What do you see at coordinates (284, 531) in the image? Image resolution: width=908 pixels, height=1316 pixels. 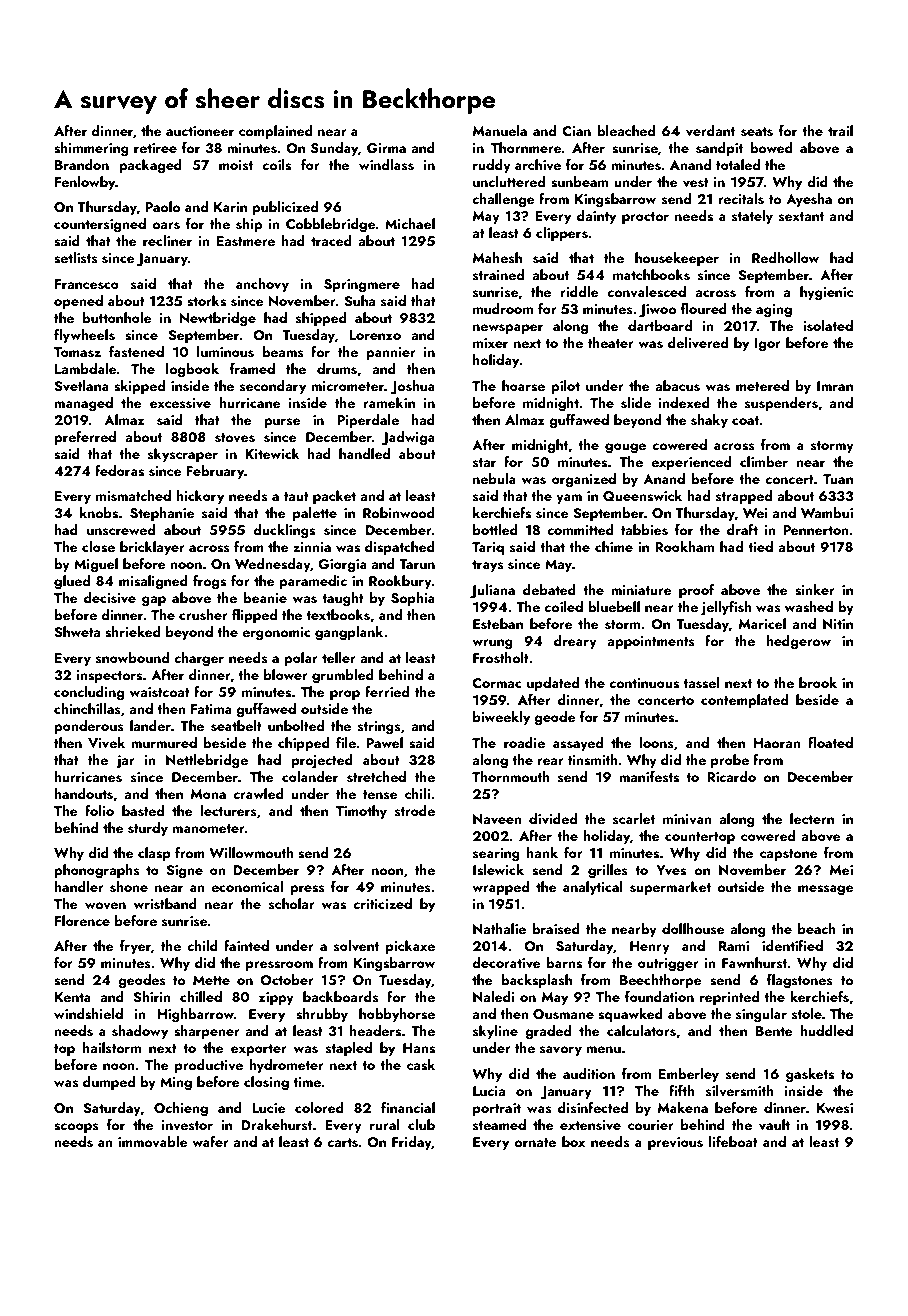 I see `ducklings` at bounding box center [284, 531].
